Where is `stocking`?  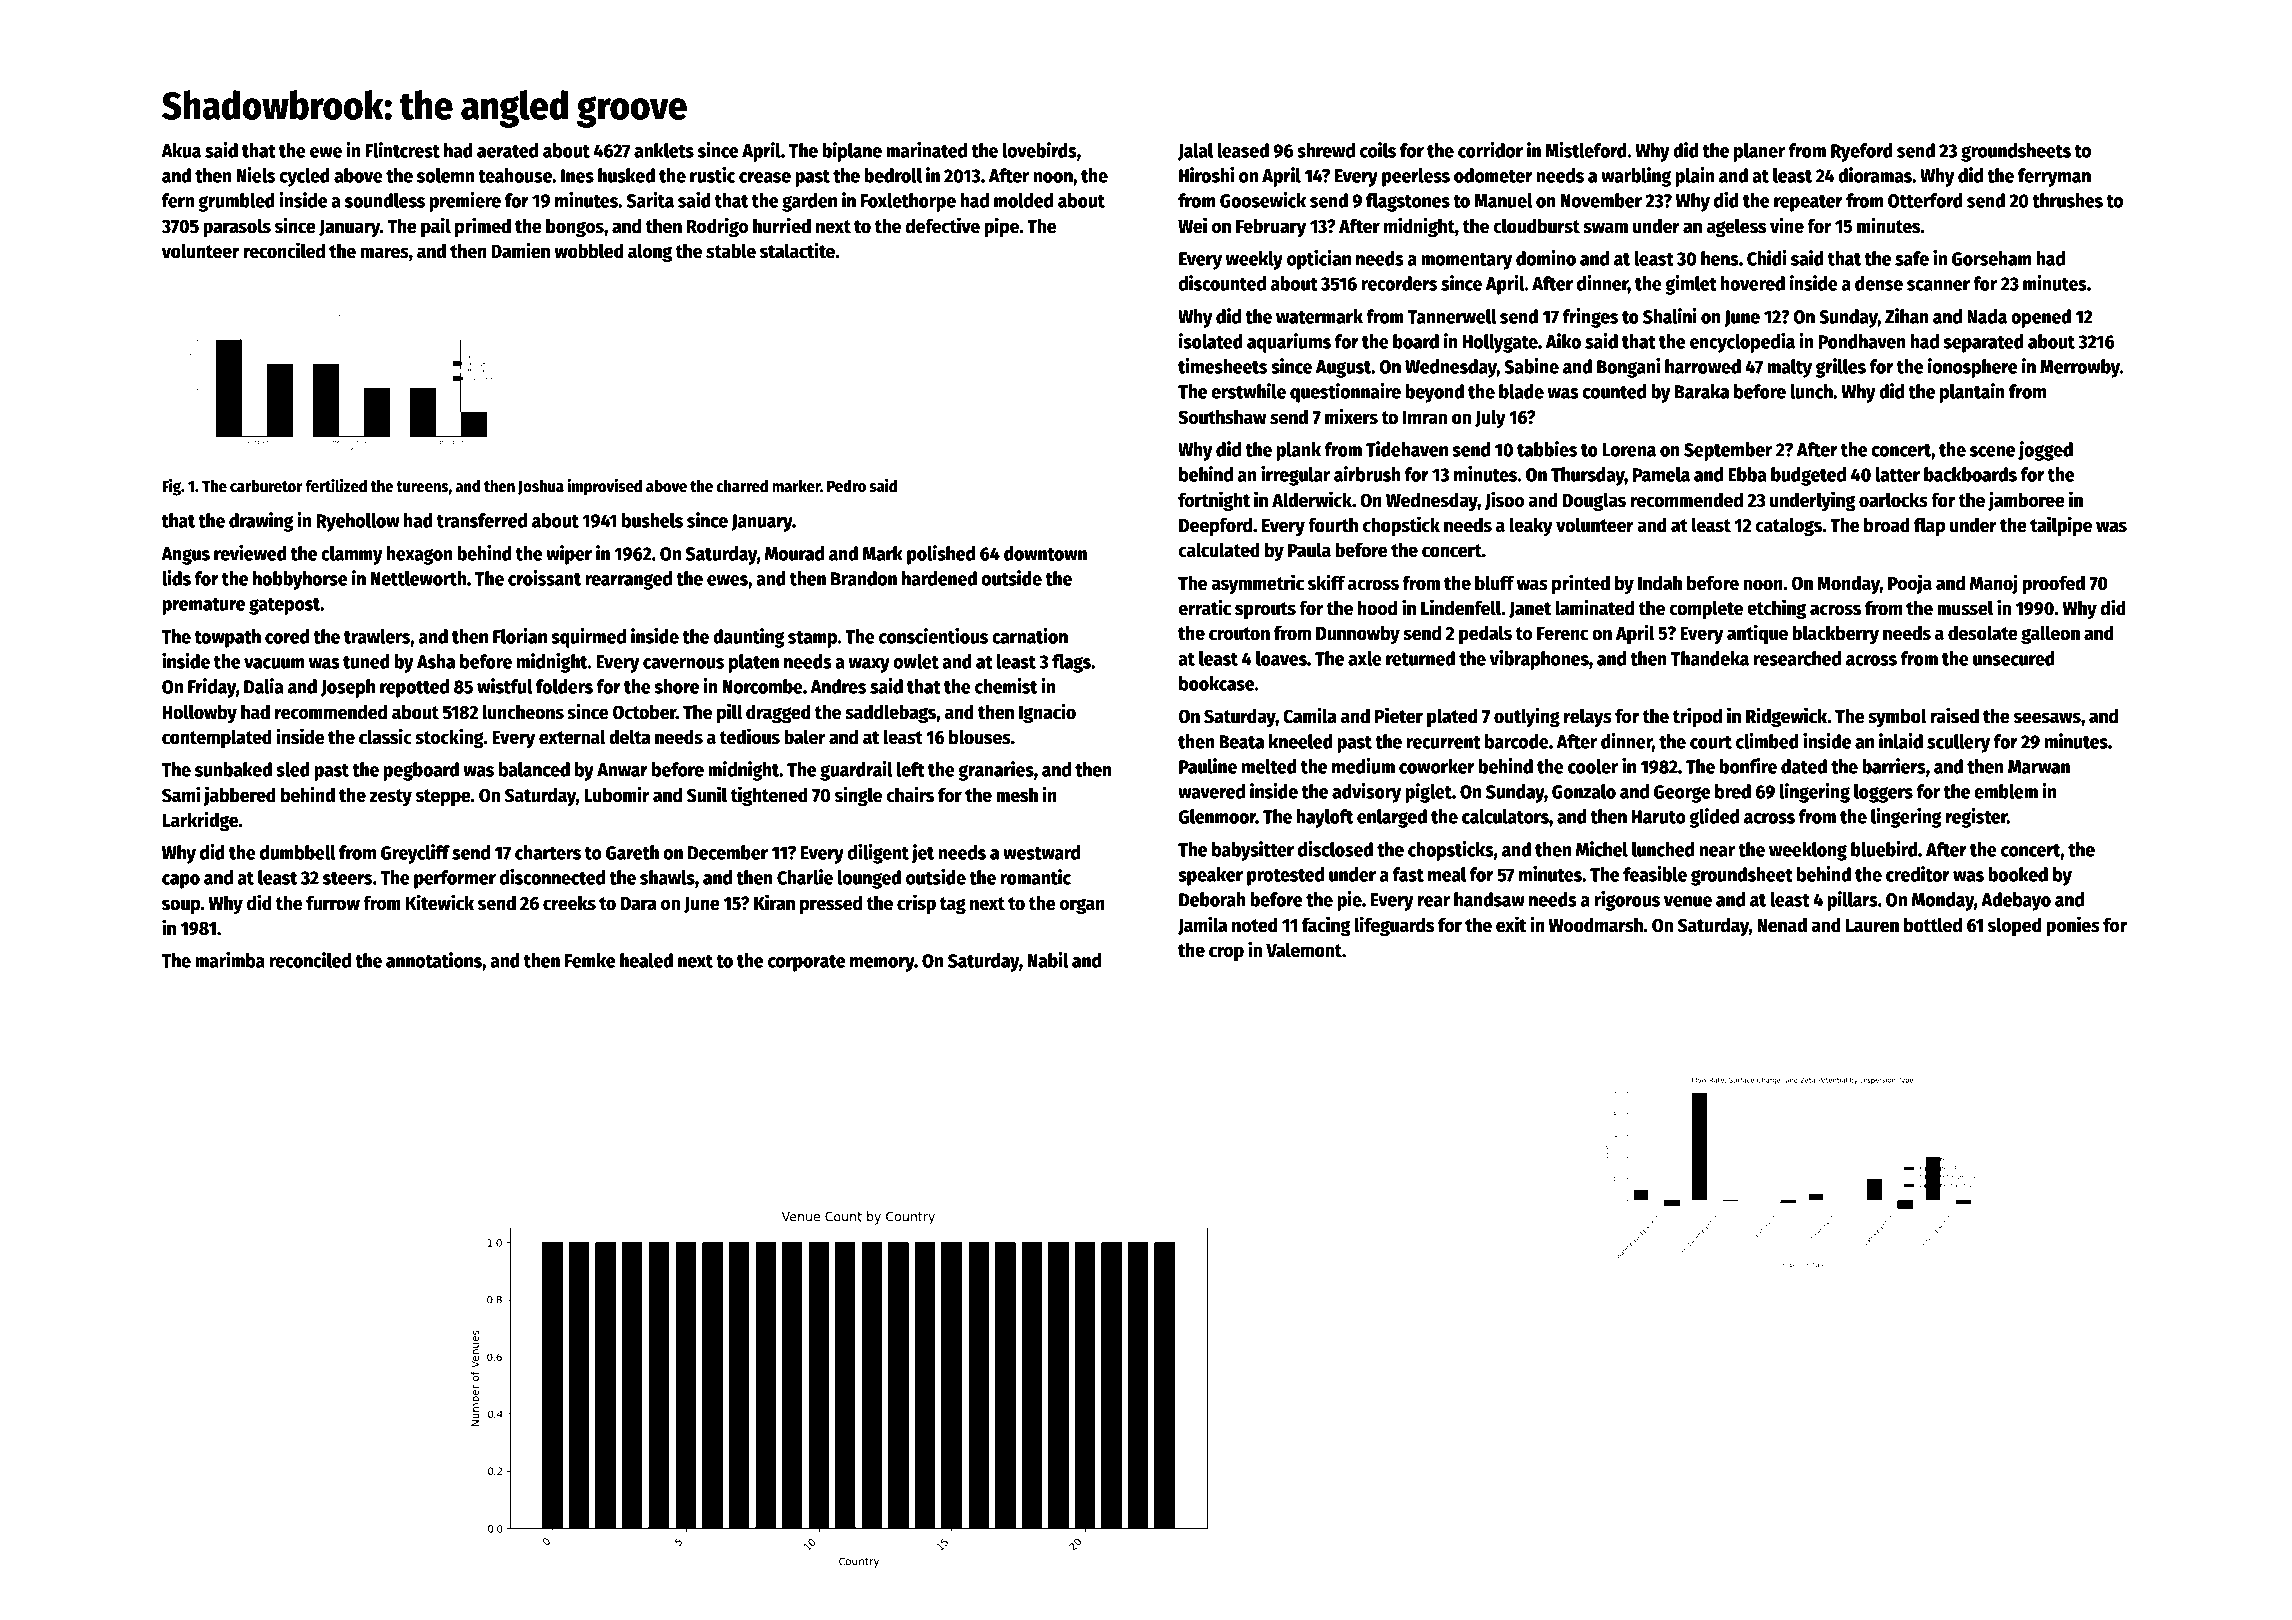 stocking is located at coordinates (449, 738).
